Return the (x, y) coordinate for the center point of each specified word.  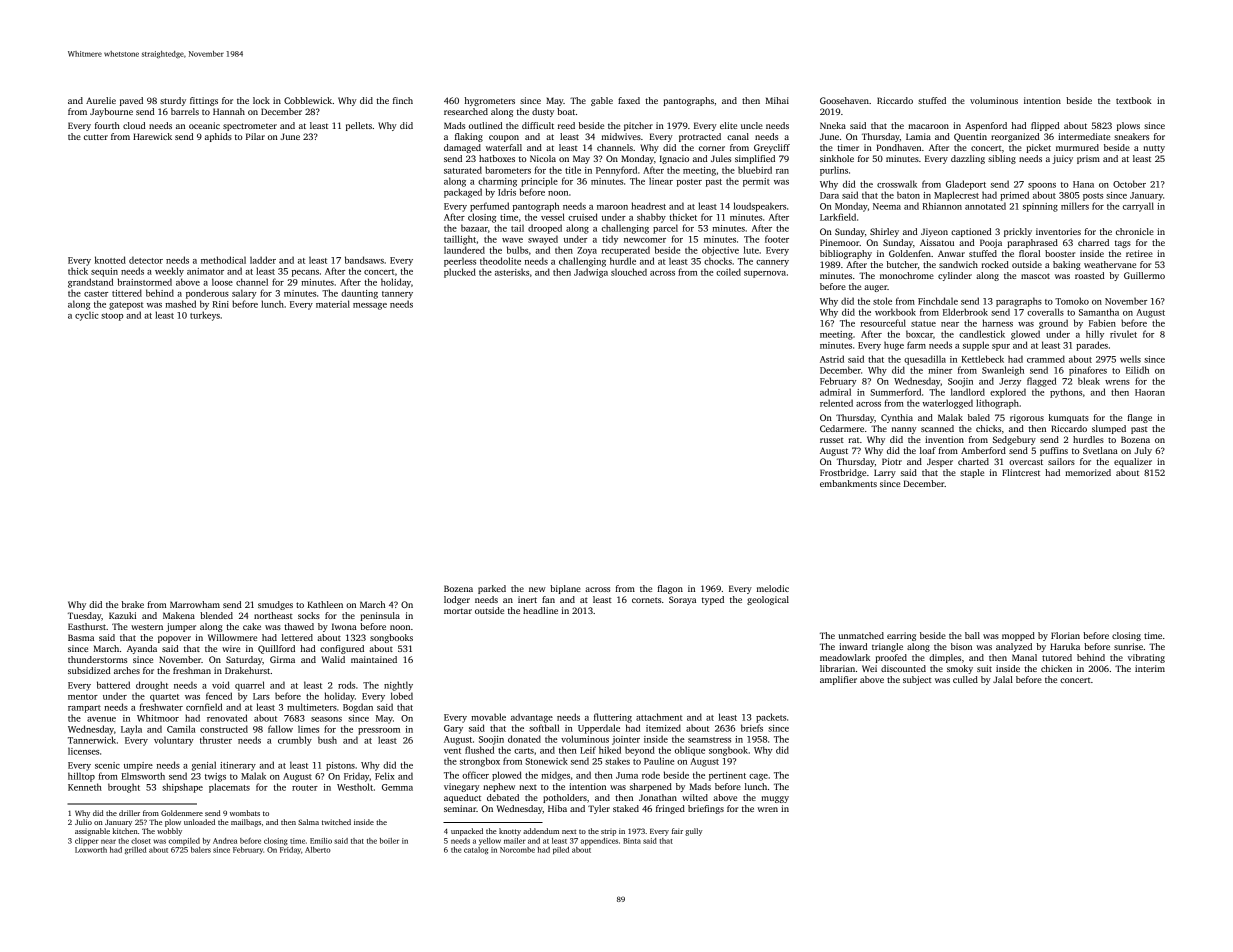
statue (923, 324)
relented (836, 403)
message (370, 306)
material (333, 304)
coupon (504, 138)
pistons (340, 766)
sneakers (1131, 136)
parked (492, 589)
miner (940, 370)
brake (133, 604)
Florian (1065, 635)
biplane (565, 589)
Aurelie (101, 100)
